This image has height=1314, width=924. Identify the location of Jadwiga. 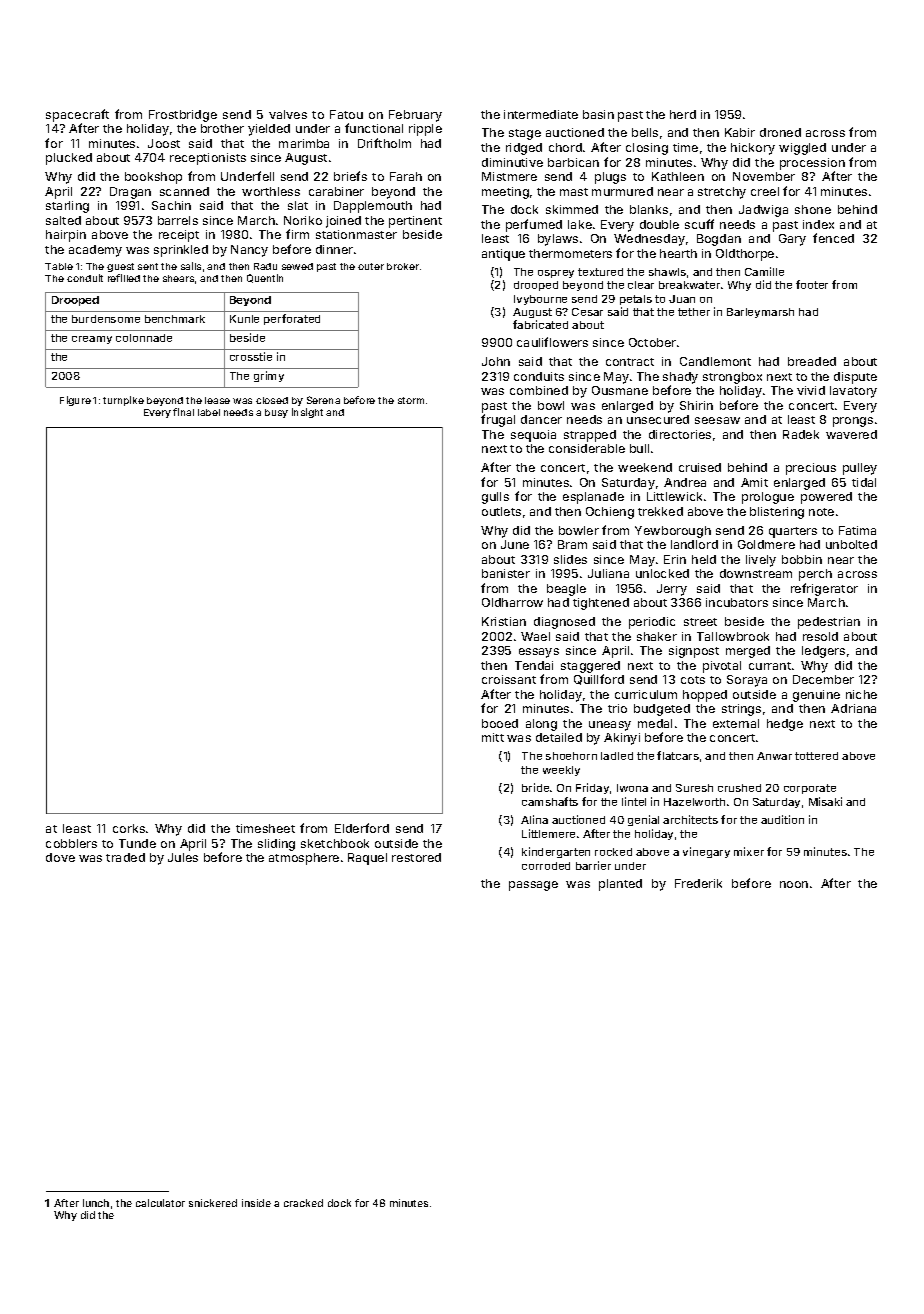
(763, 211).
